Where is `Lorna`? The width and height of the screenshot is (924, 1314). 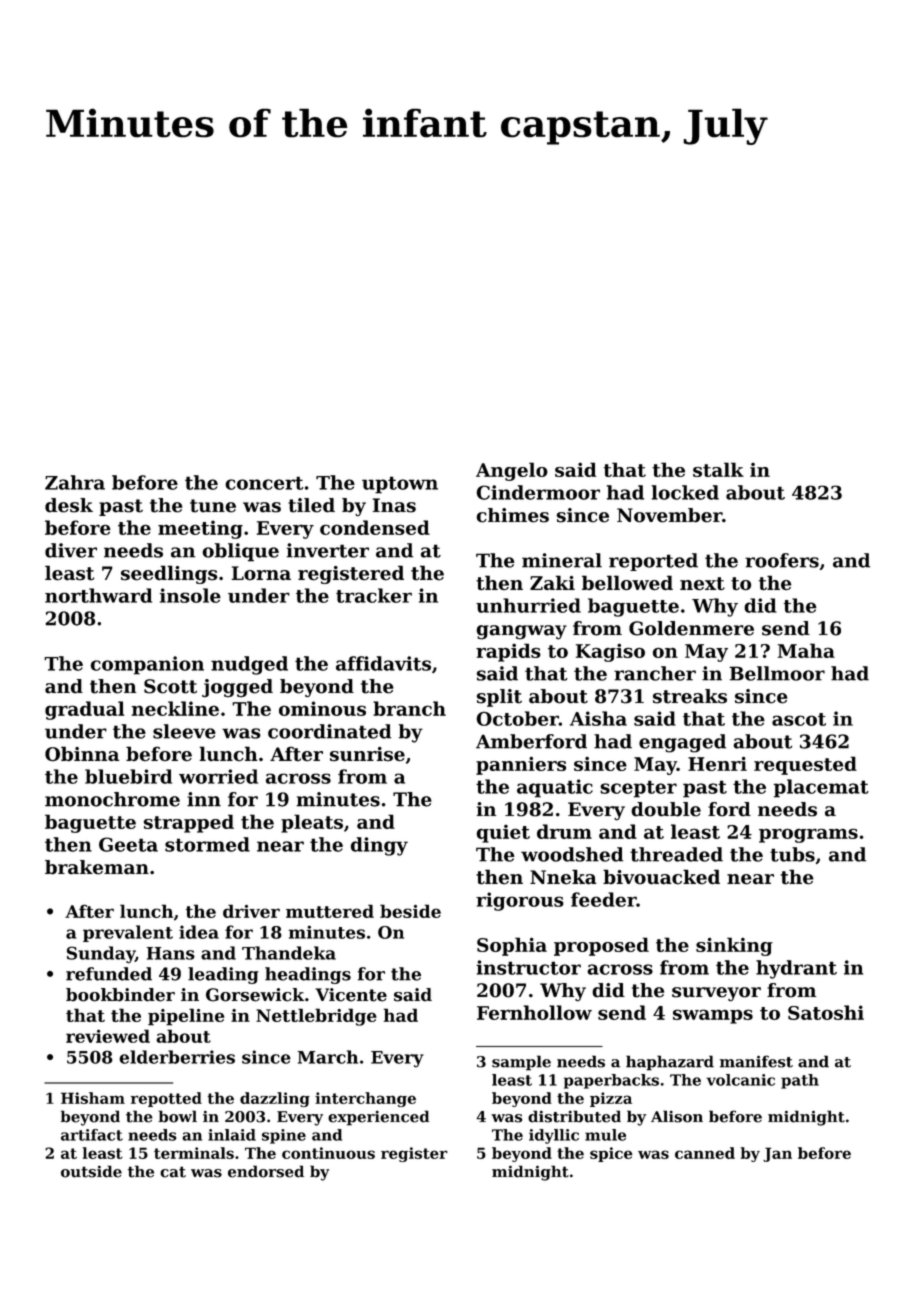 Lorna is located at coordinates (261, 573).
